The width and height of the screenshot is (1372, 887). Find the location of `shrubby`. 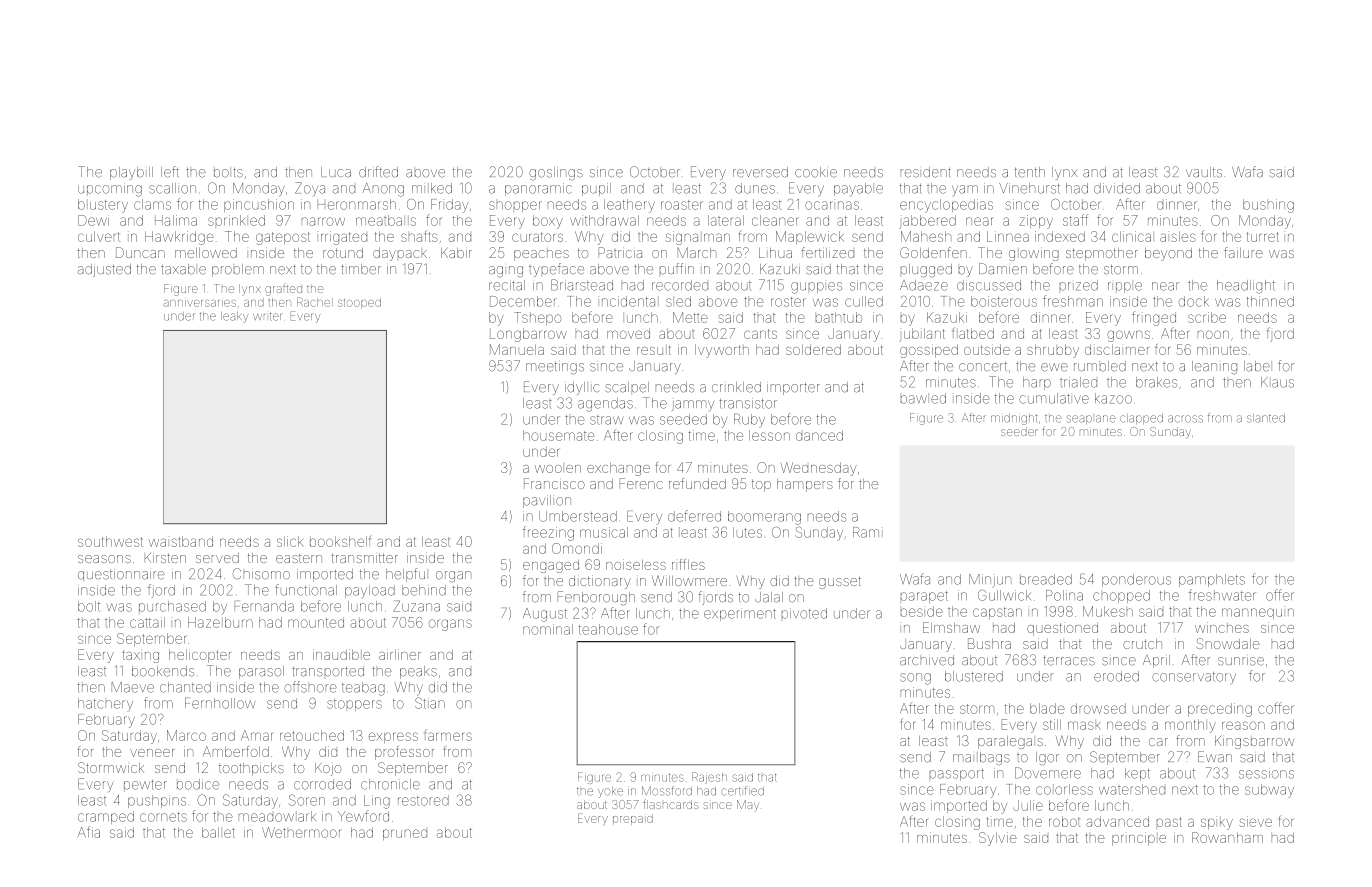

shrubby is located at coordinates (1053, 351).
